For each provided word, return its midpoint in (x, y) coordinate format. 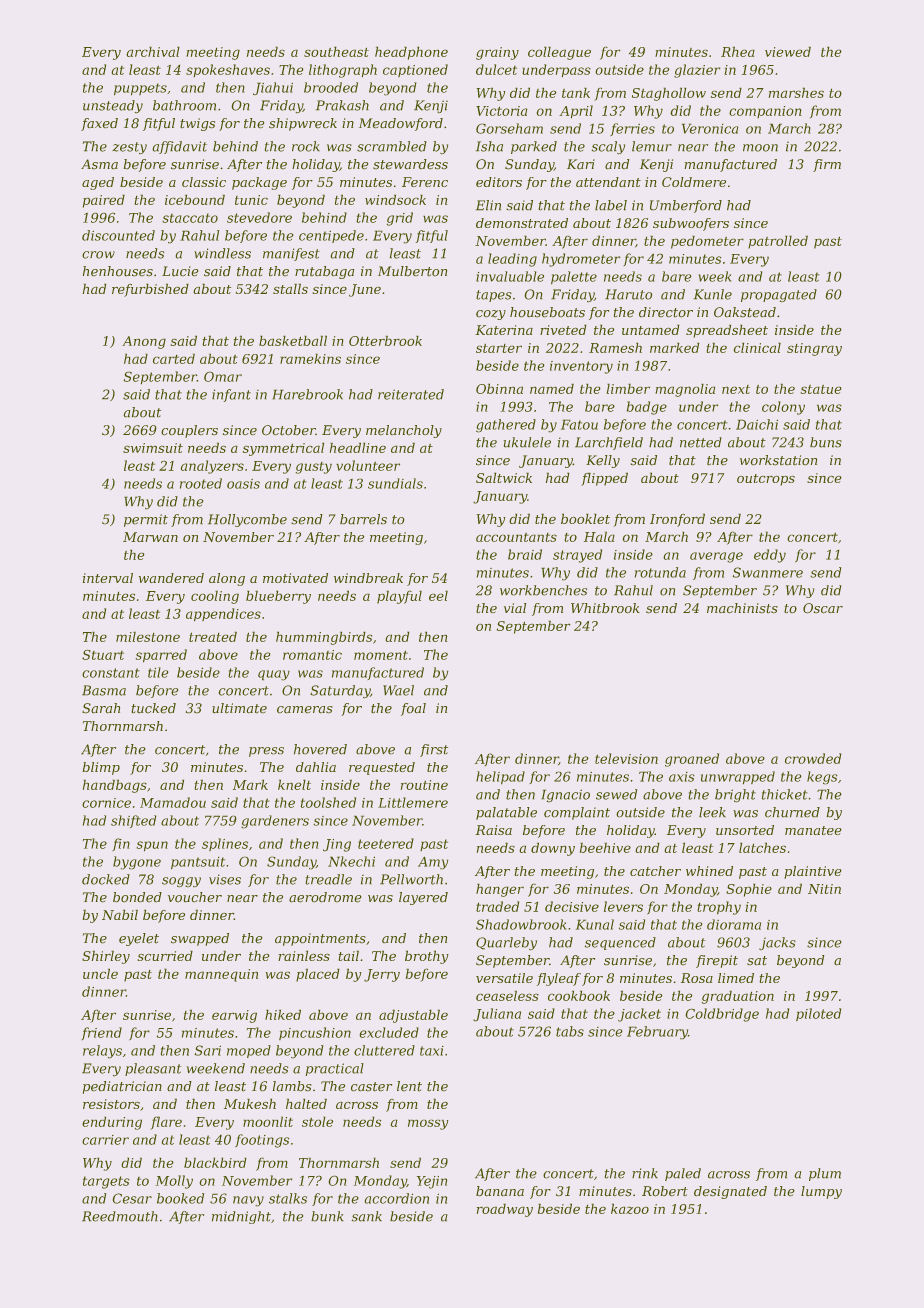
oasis (243, 484)
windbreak (368, 578)
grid (400, 219)
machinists (742, 608)
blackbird (215, 1162)
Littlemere (413, 802)
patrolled (778, 242)
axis (682, 777)
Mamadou (173, 802)
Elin (488, 205)
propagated (779, 295)
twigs (197, 124)
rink (645, 1173)
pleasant (153, 1069)
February (657, 1033)
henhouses (118, 271)
